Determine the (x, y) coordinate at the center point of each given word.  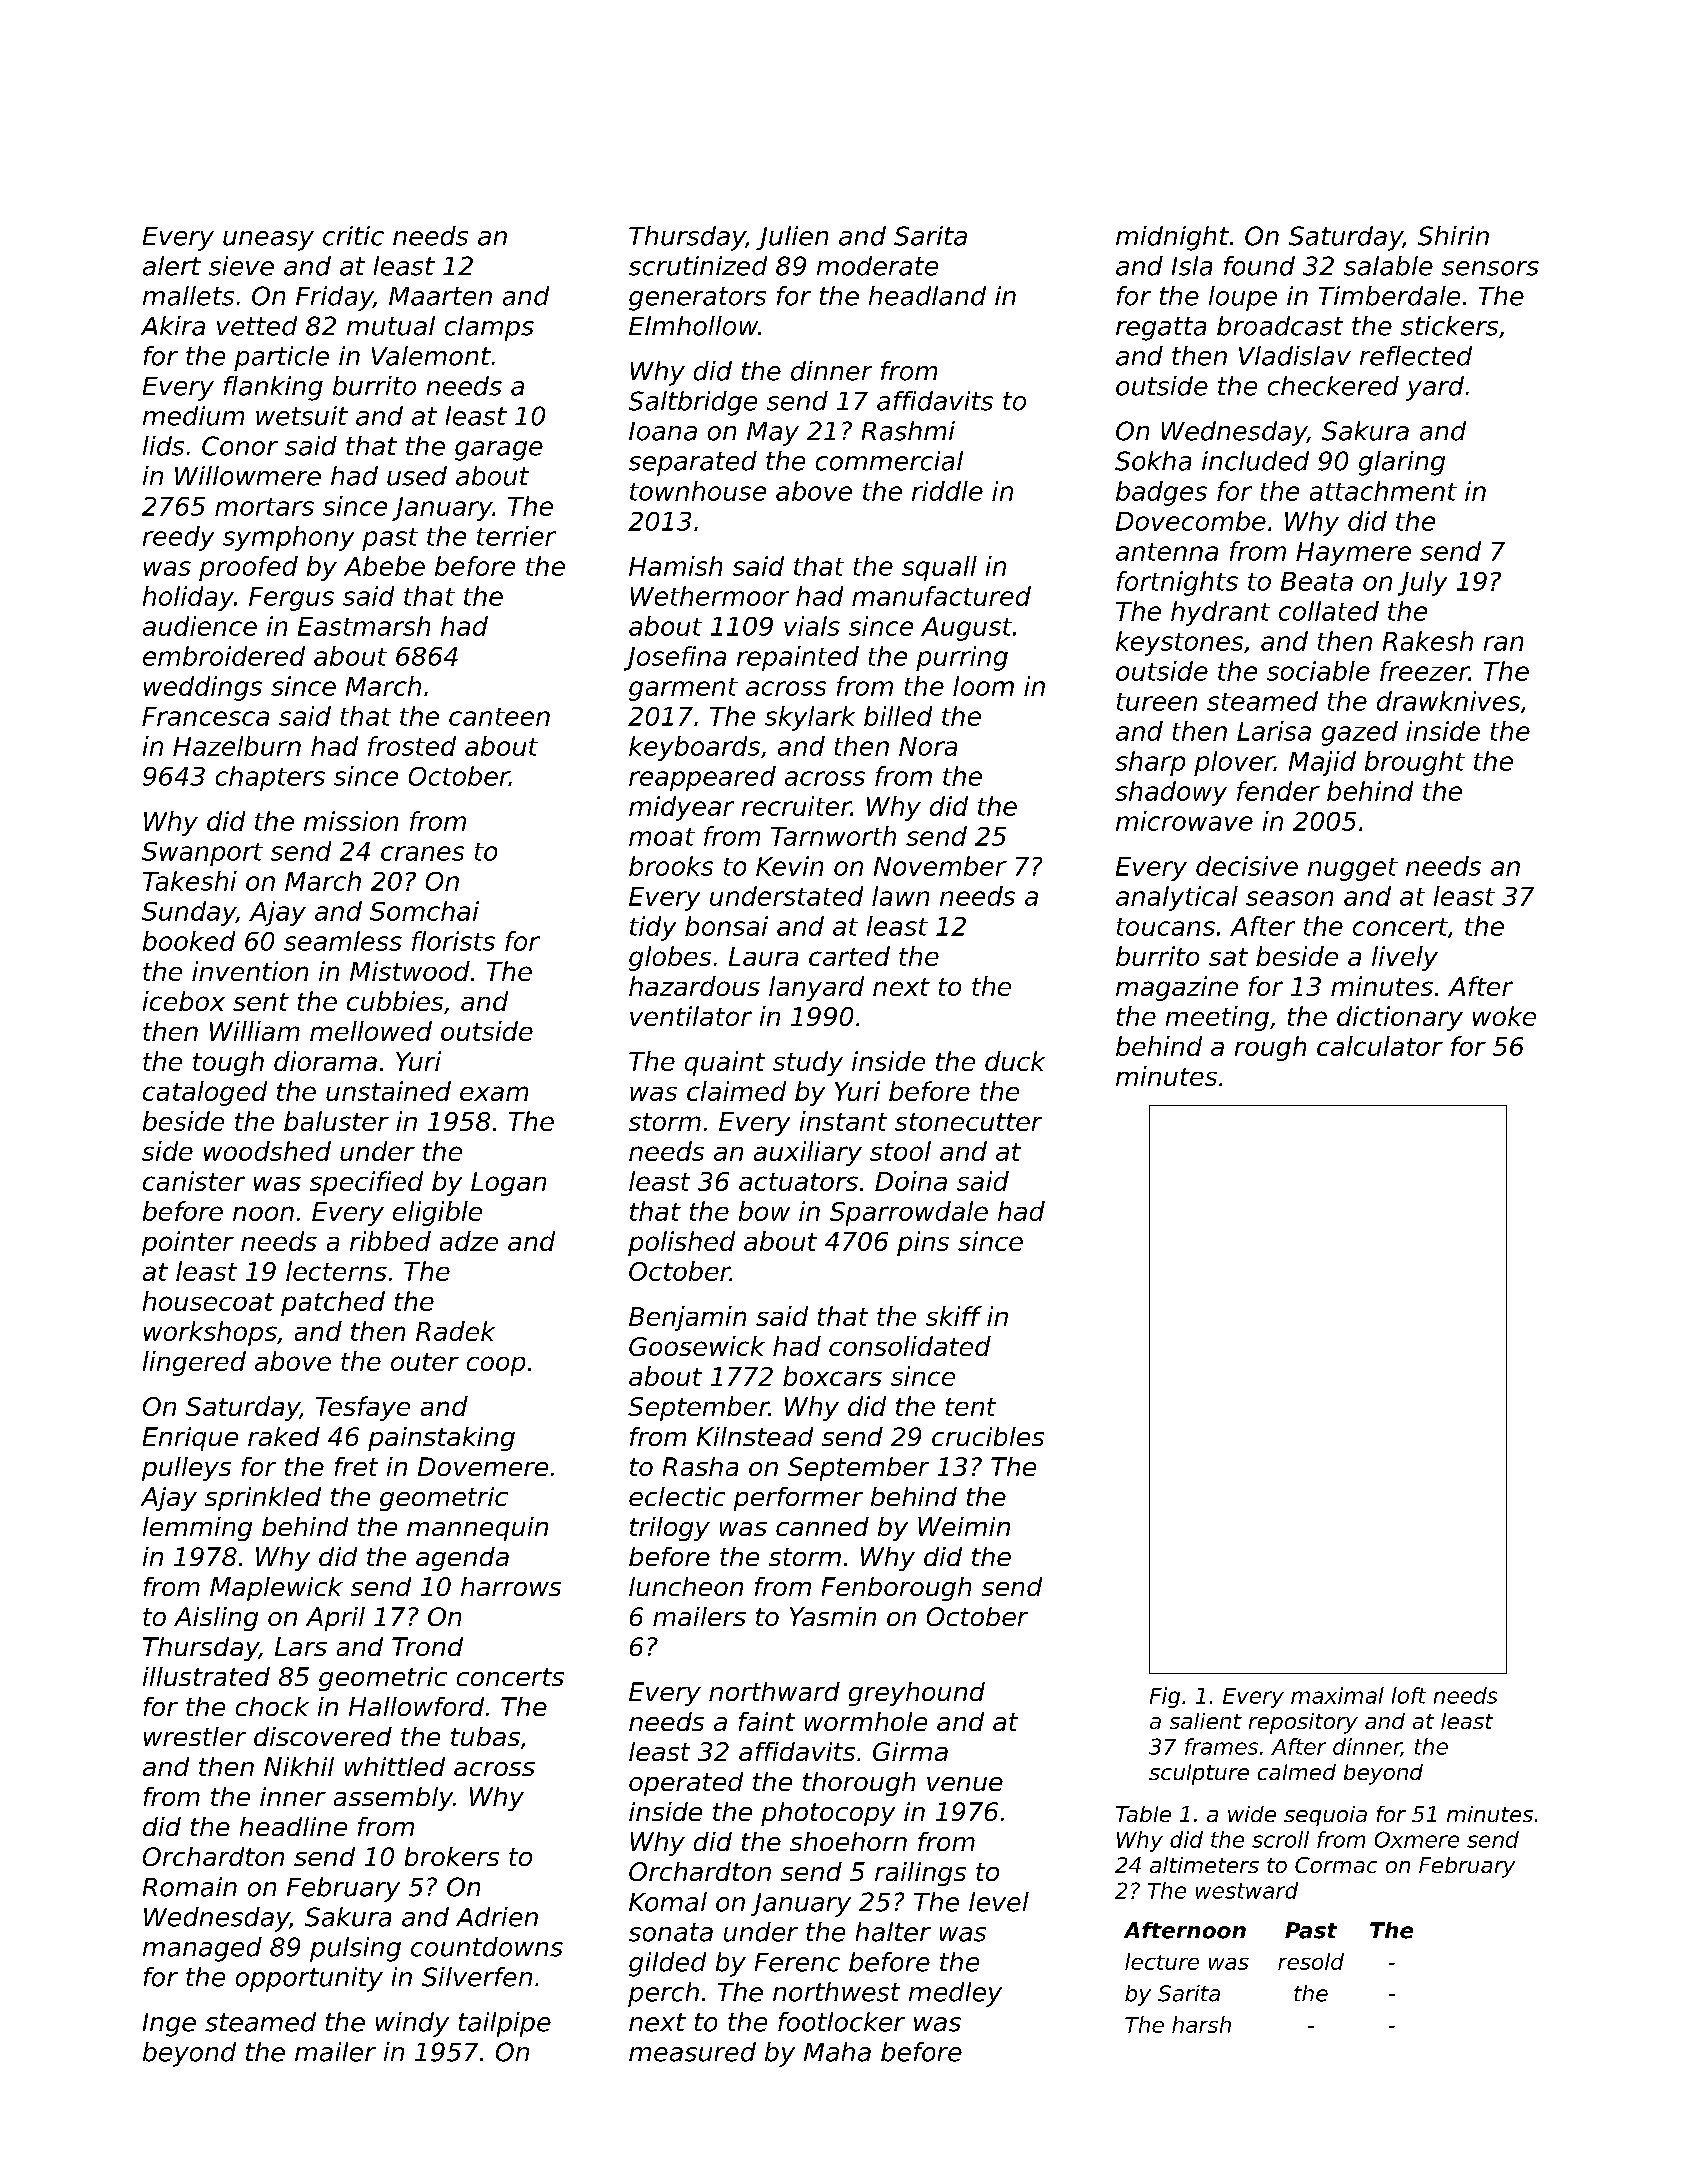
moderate (877, 266)
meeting (1217, 1018)
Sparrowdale (909, 1213)
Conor (240, 446)
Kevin (789, 866)
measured (692, 2052)
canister (194, 1181)
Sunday (189, 913)
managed (202, 1949)
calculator (1380, 1046)
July (1422, 583)
